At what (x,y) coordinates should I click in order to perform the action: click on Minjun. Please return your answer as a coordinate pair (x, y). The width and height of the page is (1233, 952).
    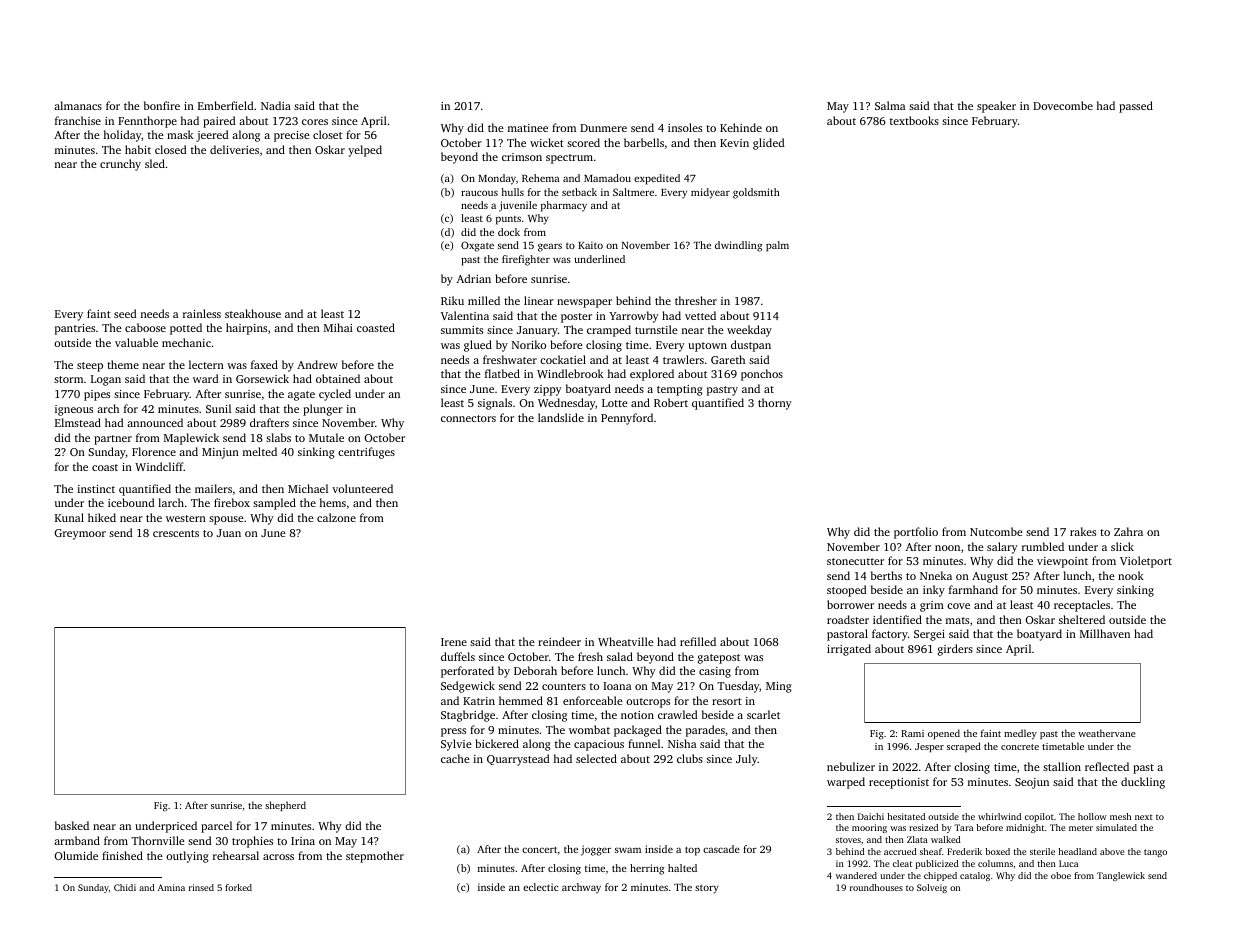
    Looking at the image, I should click on (220, 453).
